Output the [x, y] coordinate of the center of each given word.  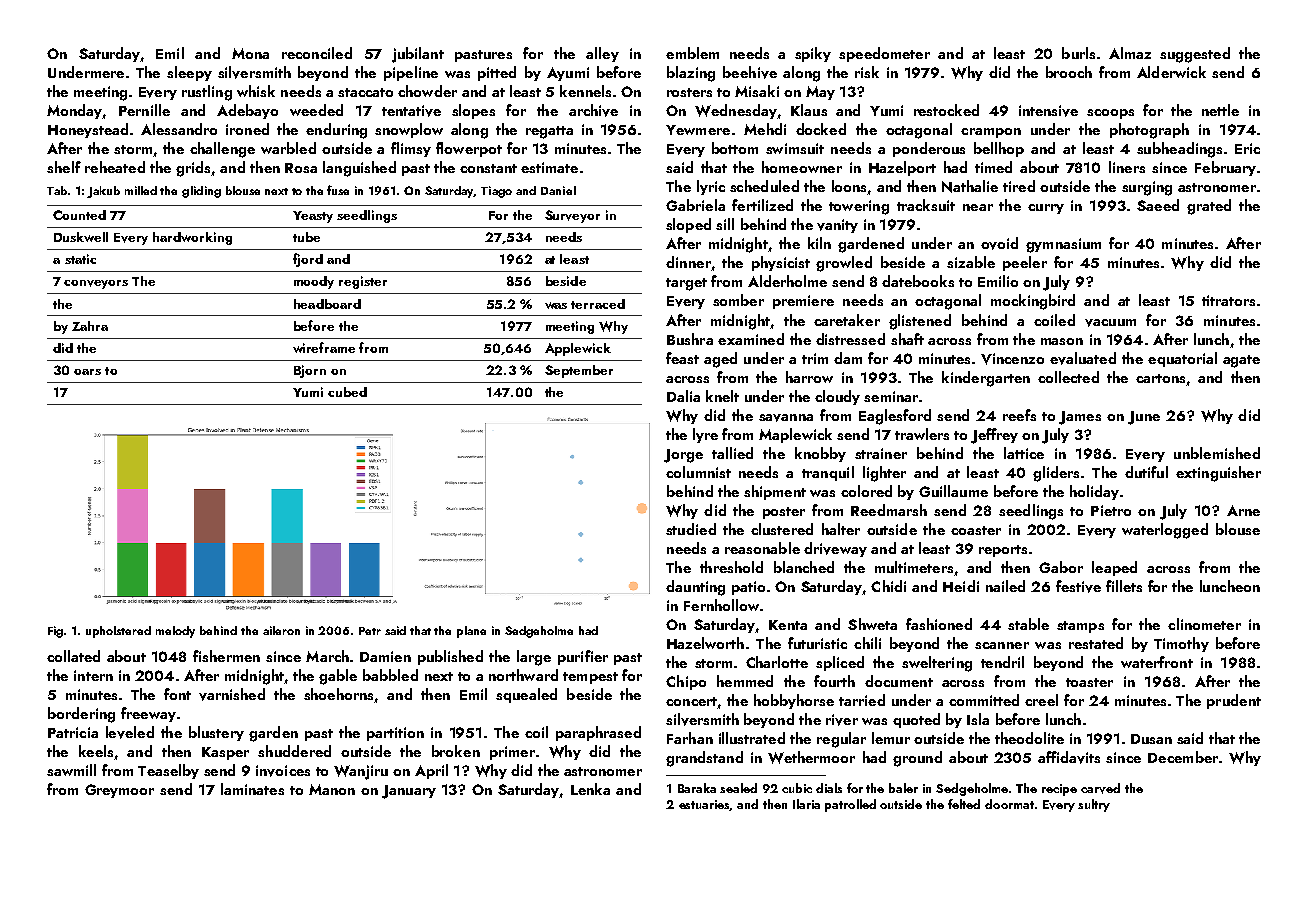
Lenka [590, 789]
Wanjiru [361, 772]
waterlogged [1165, 531]
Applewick [578, 349]
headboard [327, 304]
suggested [1195, 55]
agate [1241, 361]
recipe [1059, 790]
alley [602, 54]
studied [691, 529]
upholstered [118, 632]
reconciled [317, 53]
